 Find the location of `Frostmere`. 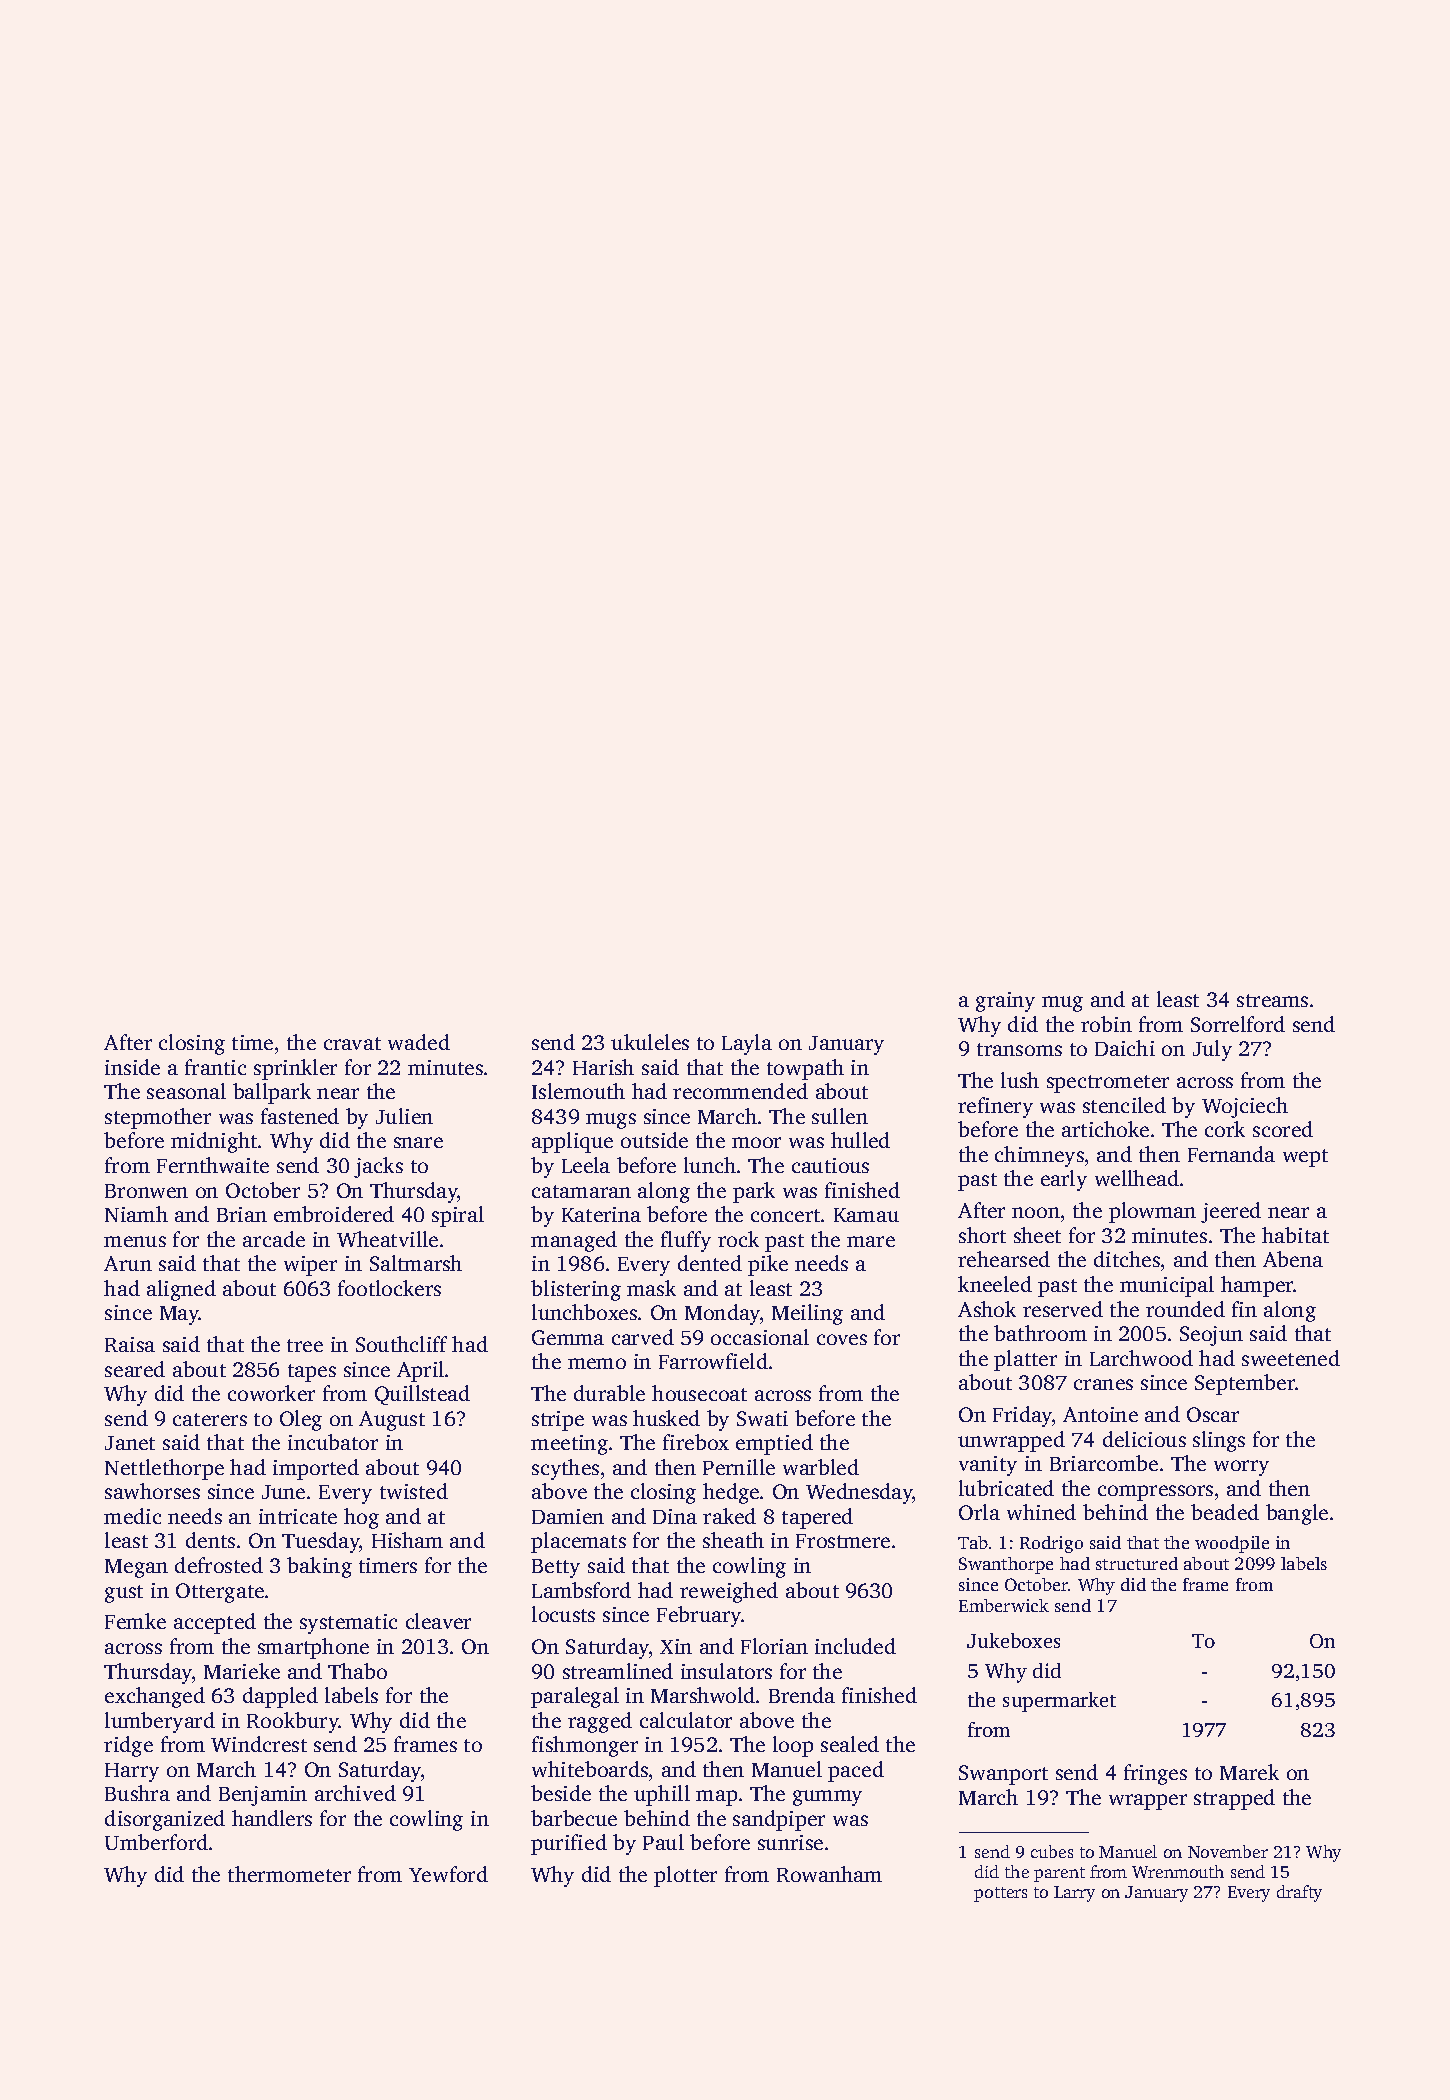

Frostmere is located at coordinates (843, 1541).
